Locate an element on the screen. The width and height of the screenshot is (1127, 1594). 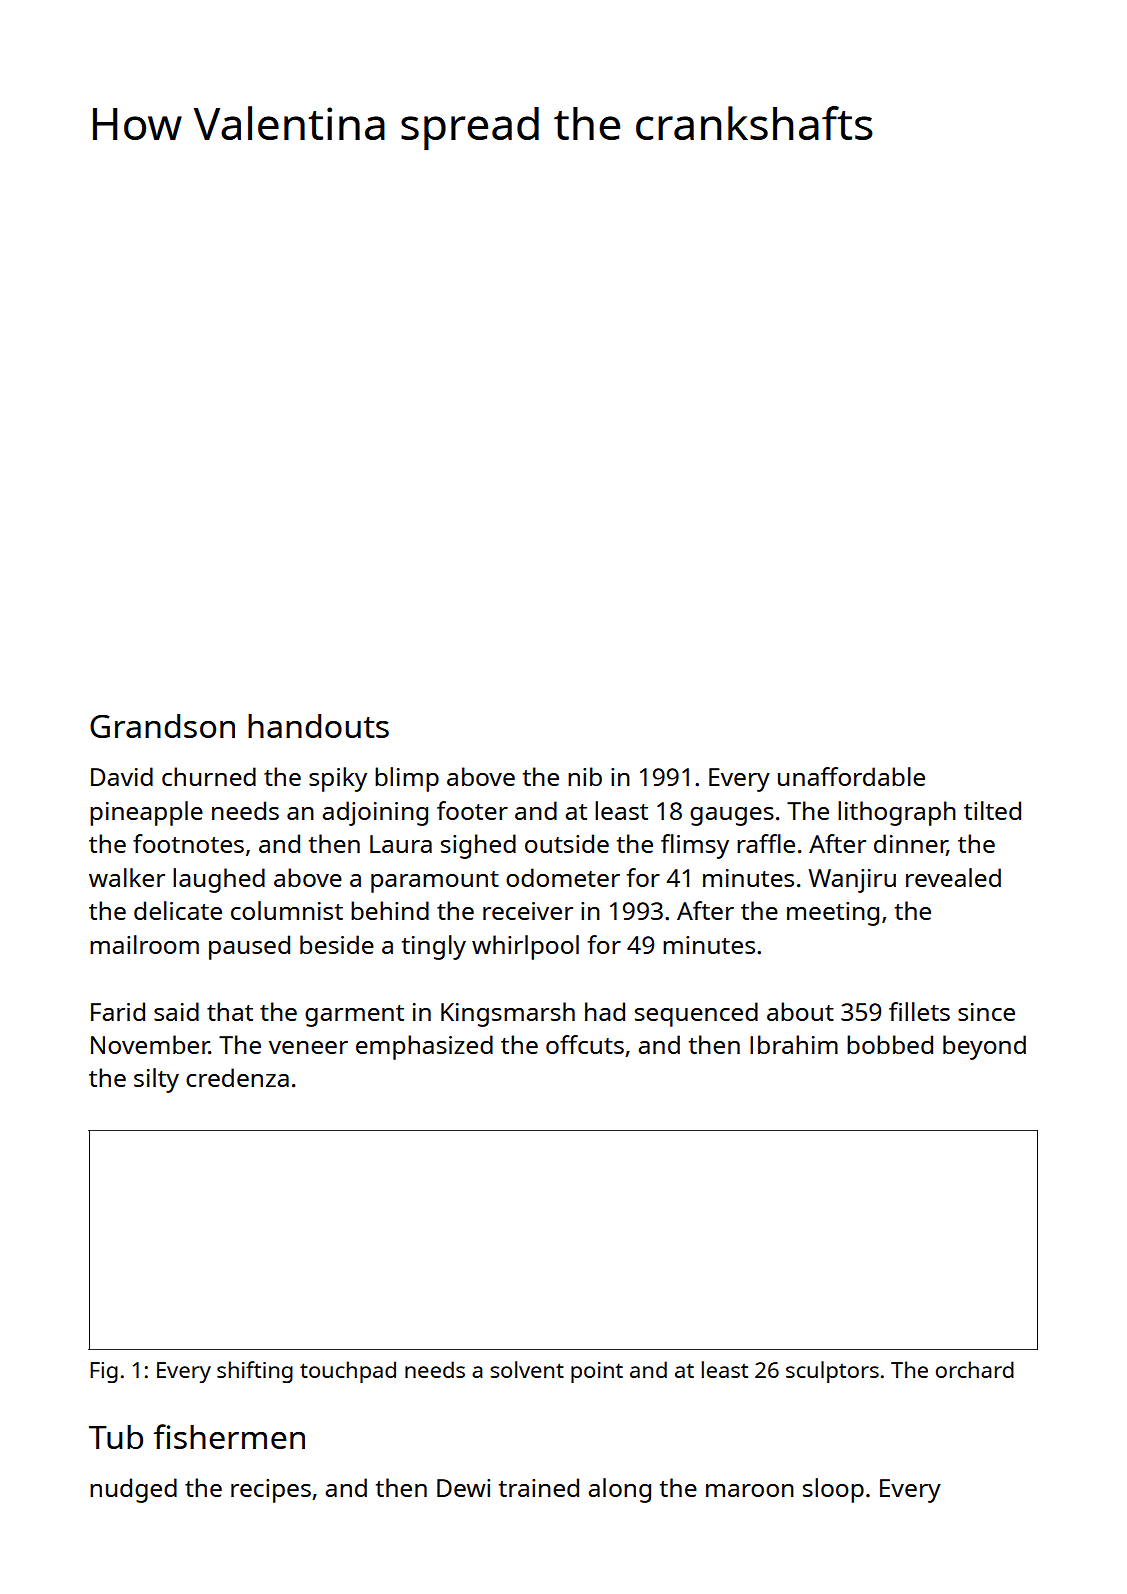
mailroom is located at coordinates (144, 944).
